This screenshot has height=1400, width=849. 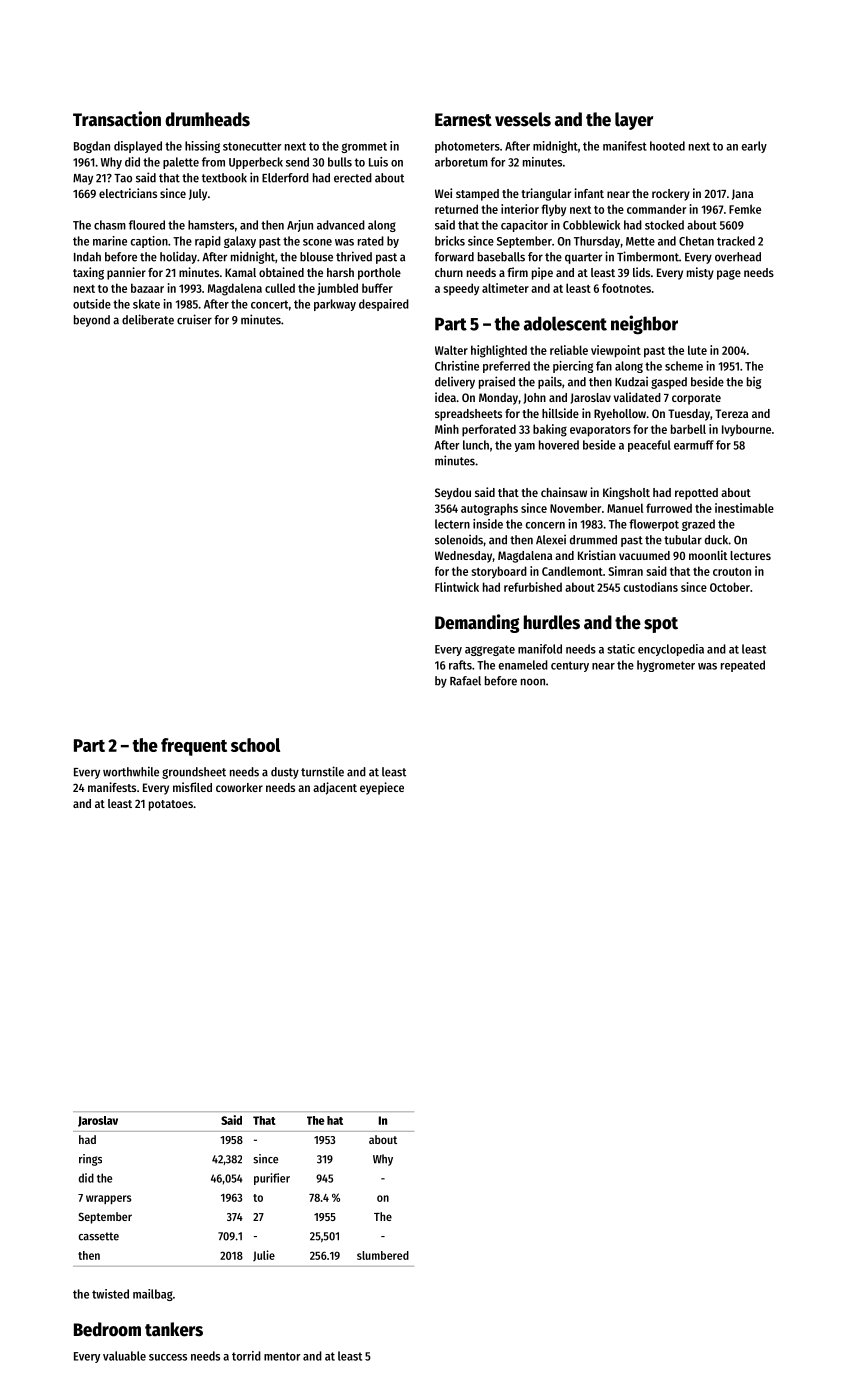 What do you see at coordinates (460, 665) in the screenshot?
I see `rafts` at bounding box center [460, 665].
